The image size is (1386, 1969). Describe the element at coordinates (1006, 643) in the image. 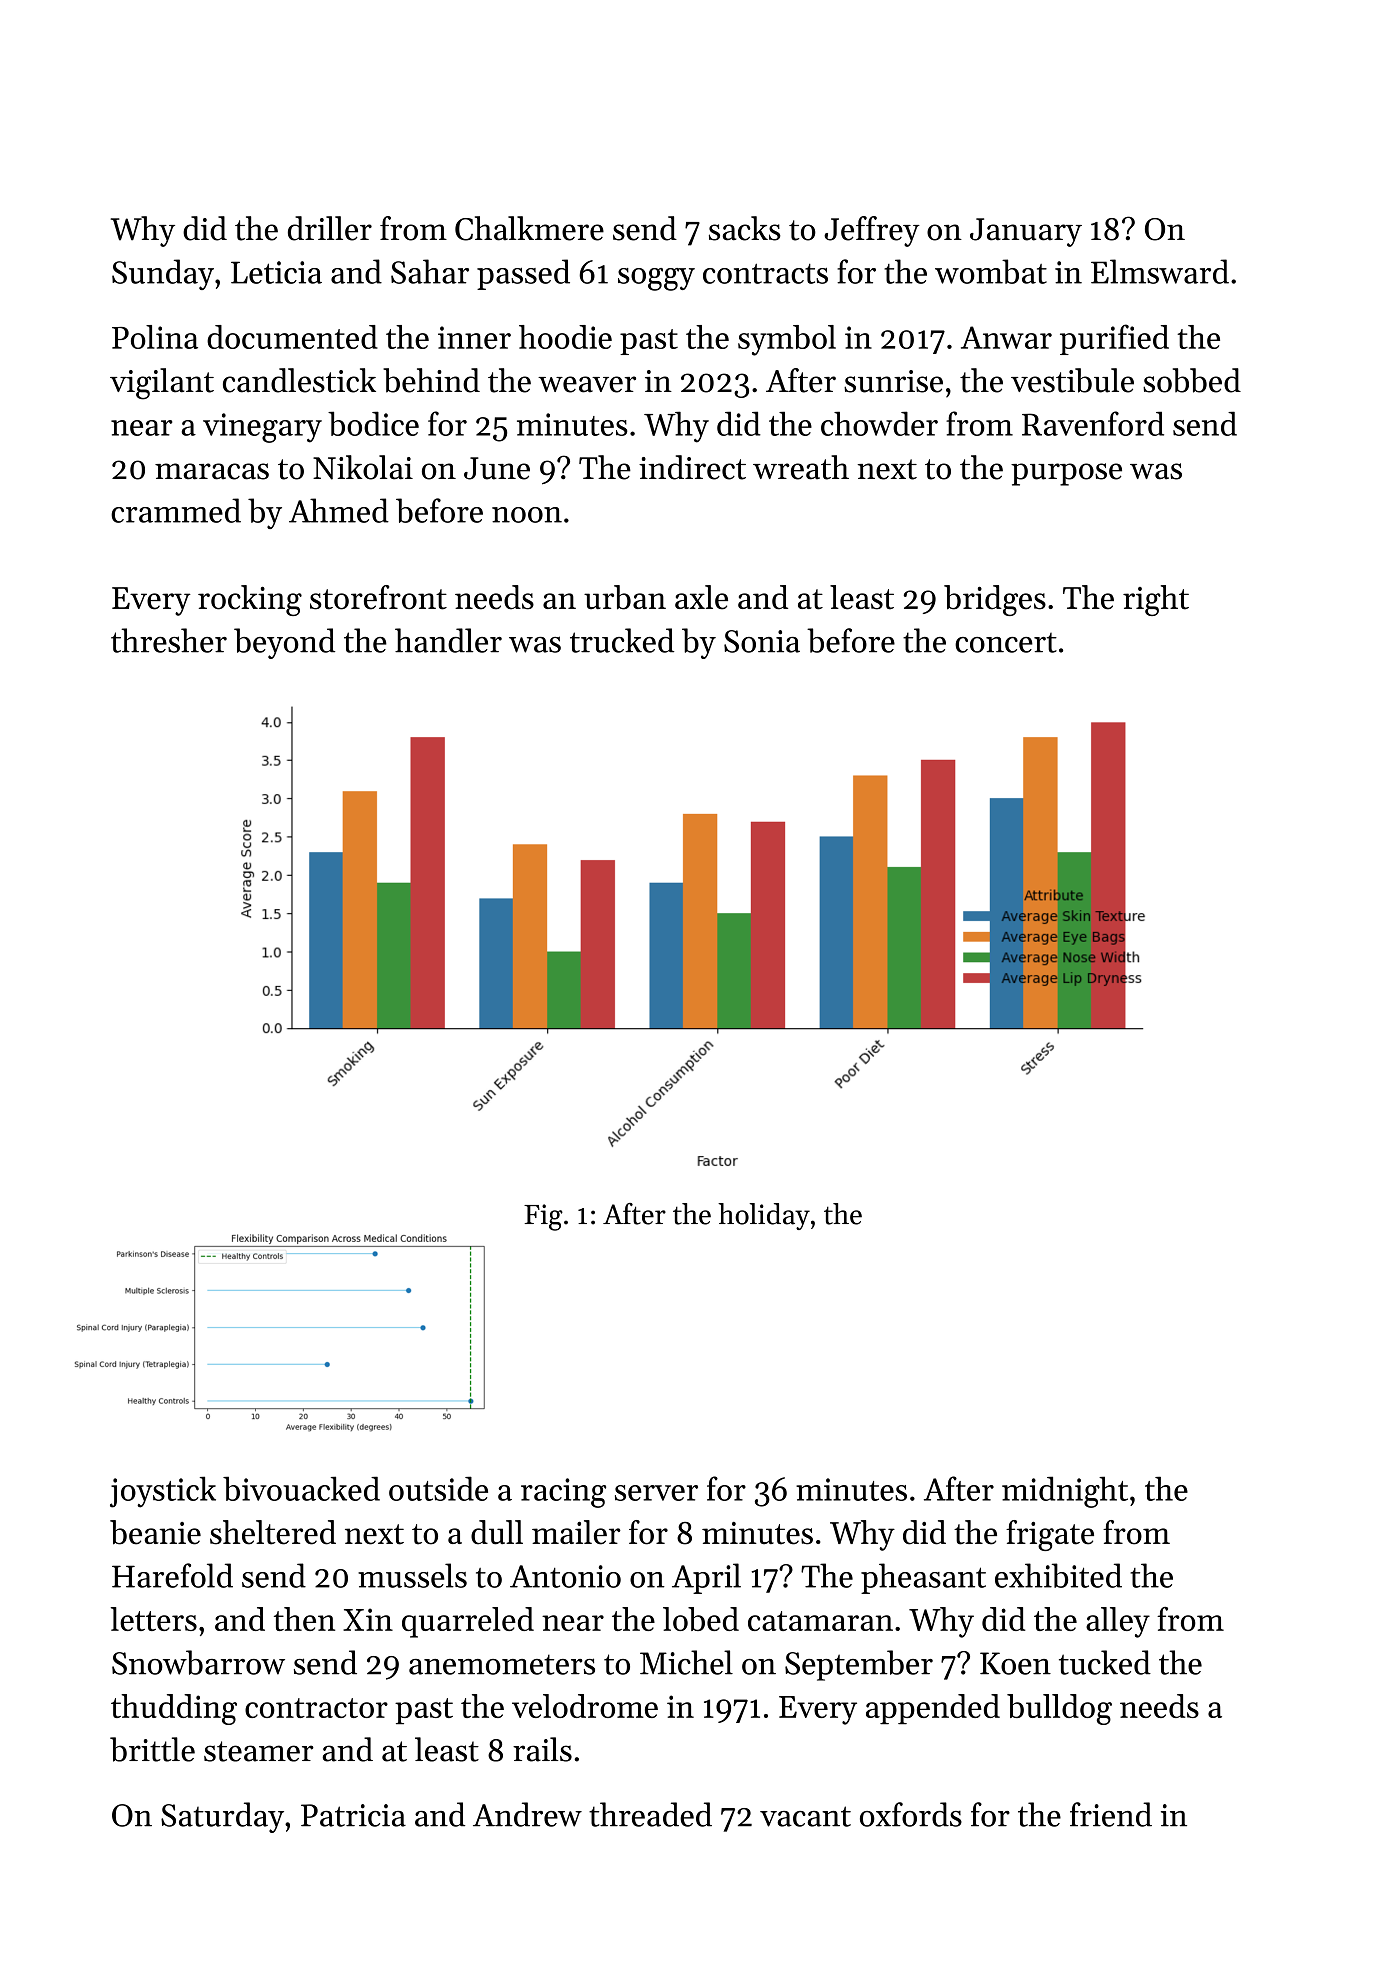

I see `concert` at that location.
